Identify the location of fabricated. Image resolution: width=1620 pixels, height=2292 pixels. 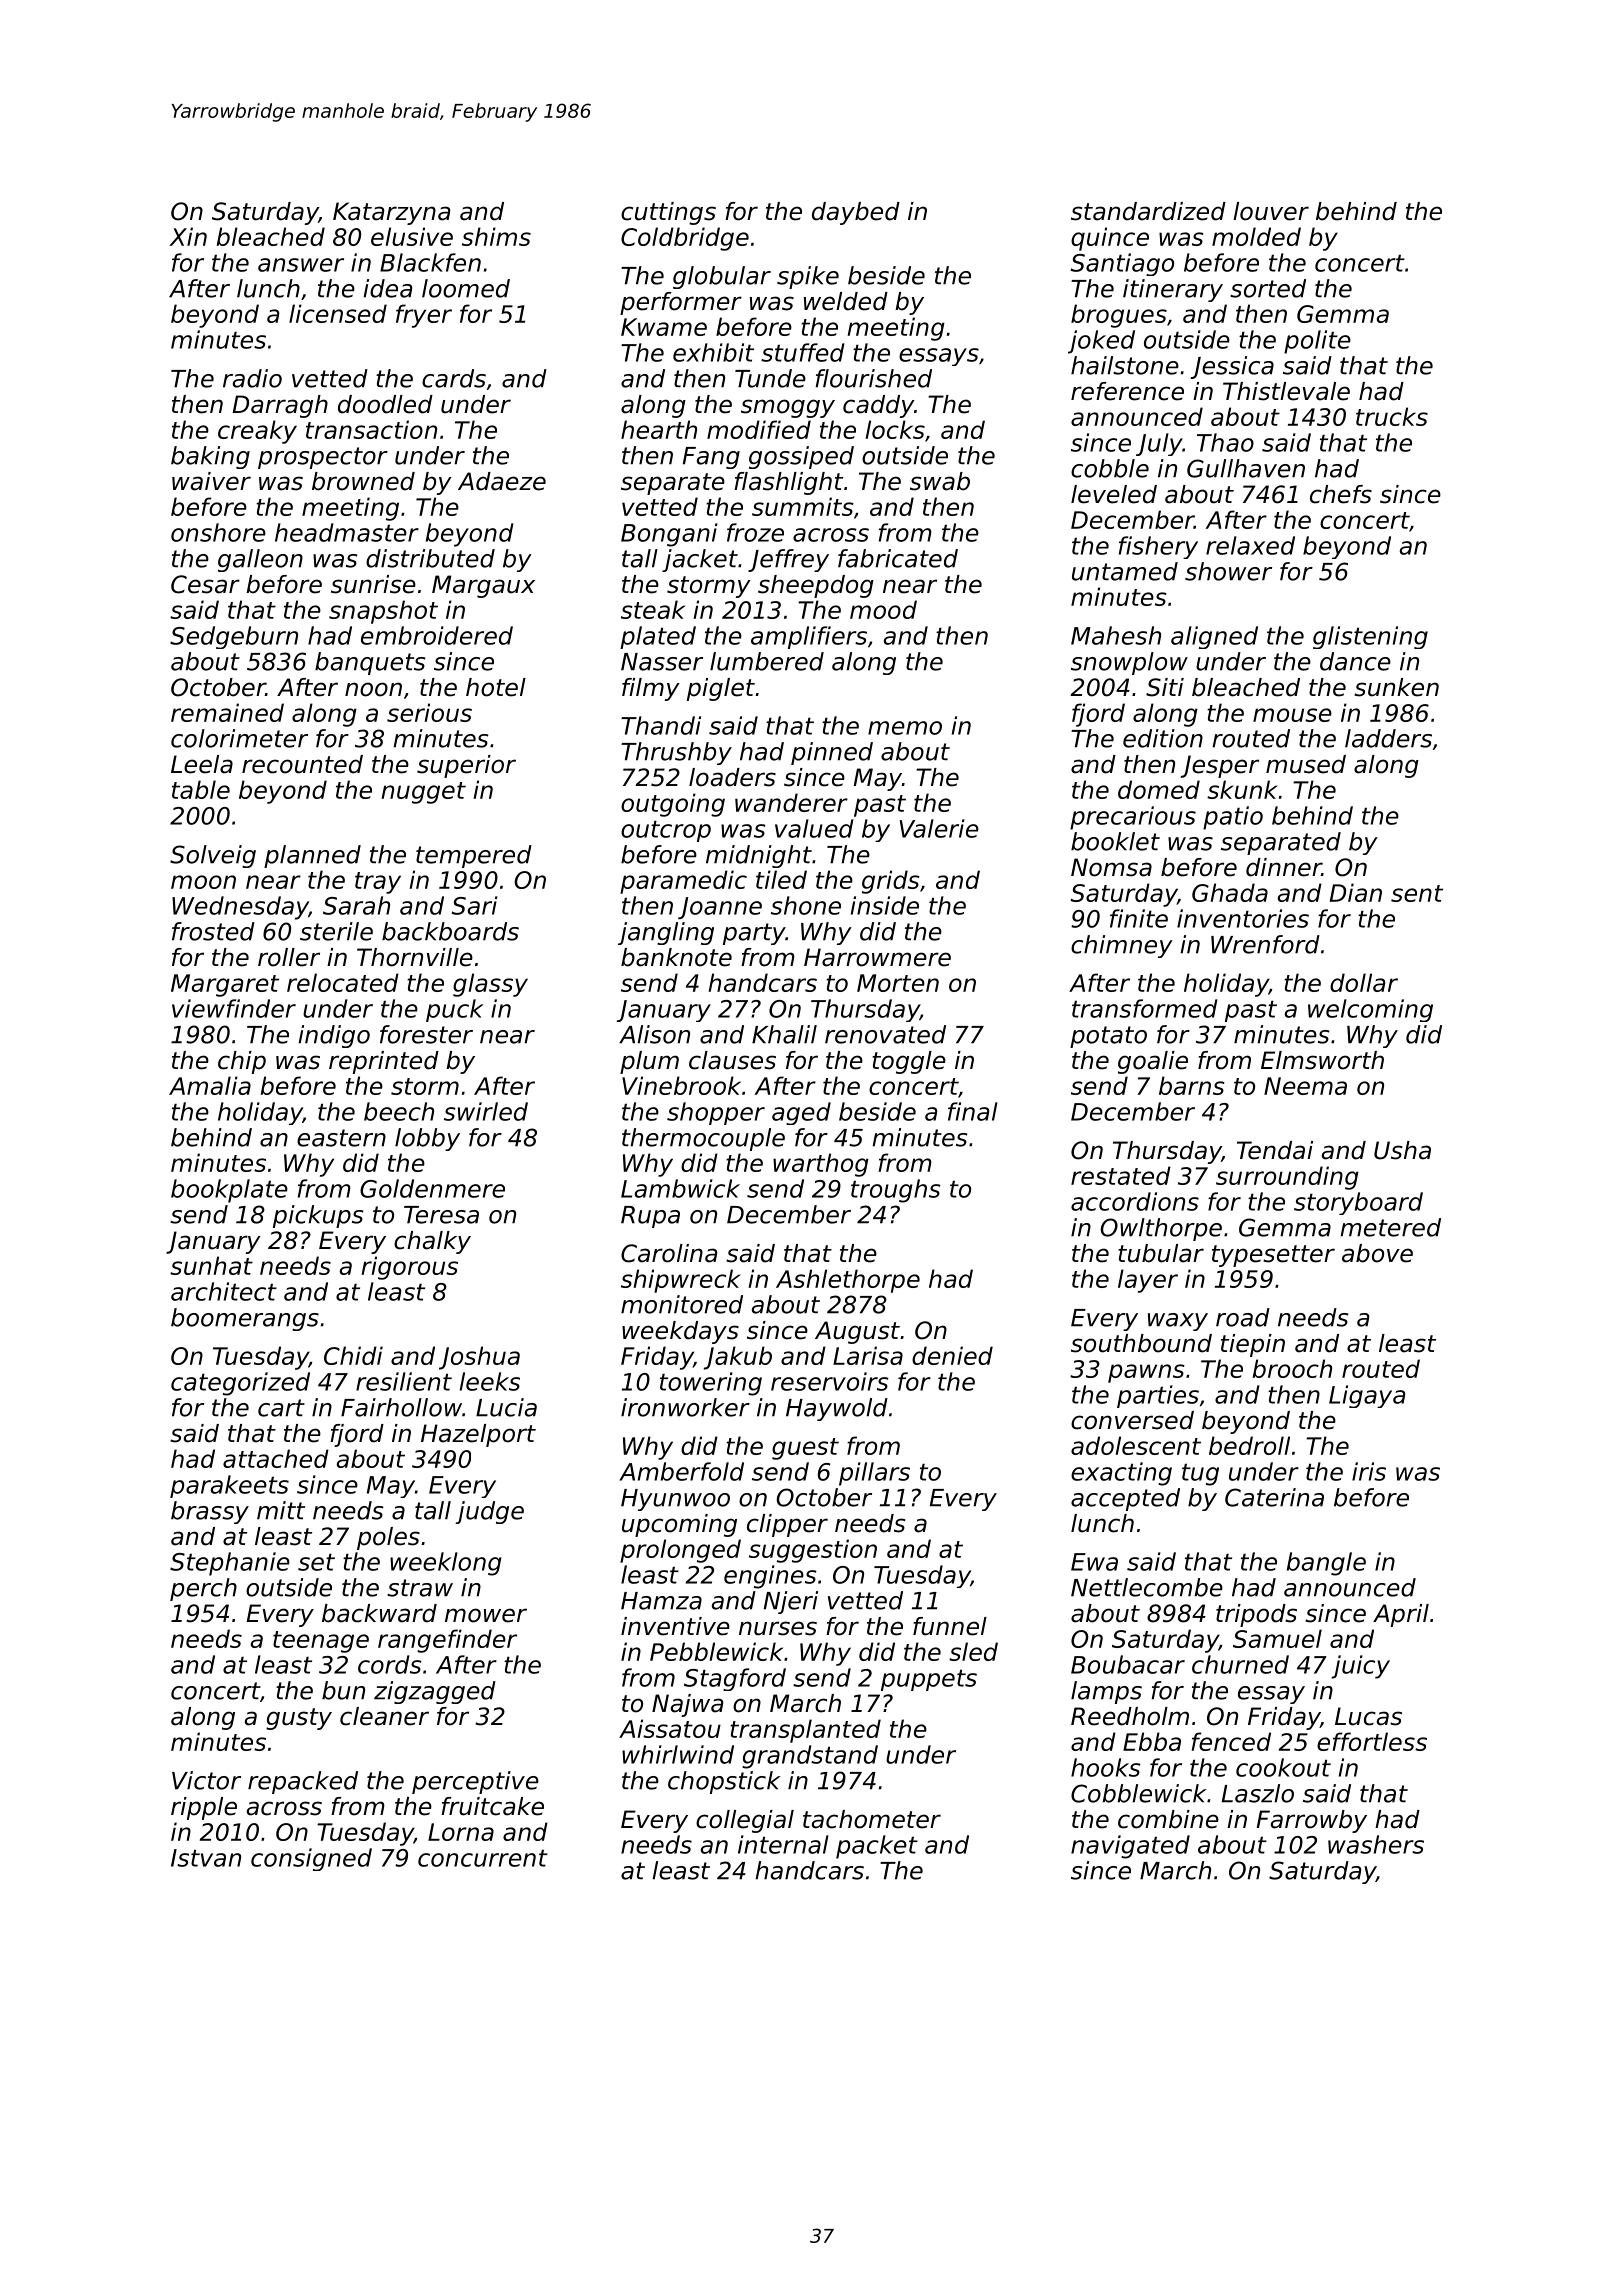
(898, 558).
